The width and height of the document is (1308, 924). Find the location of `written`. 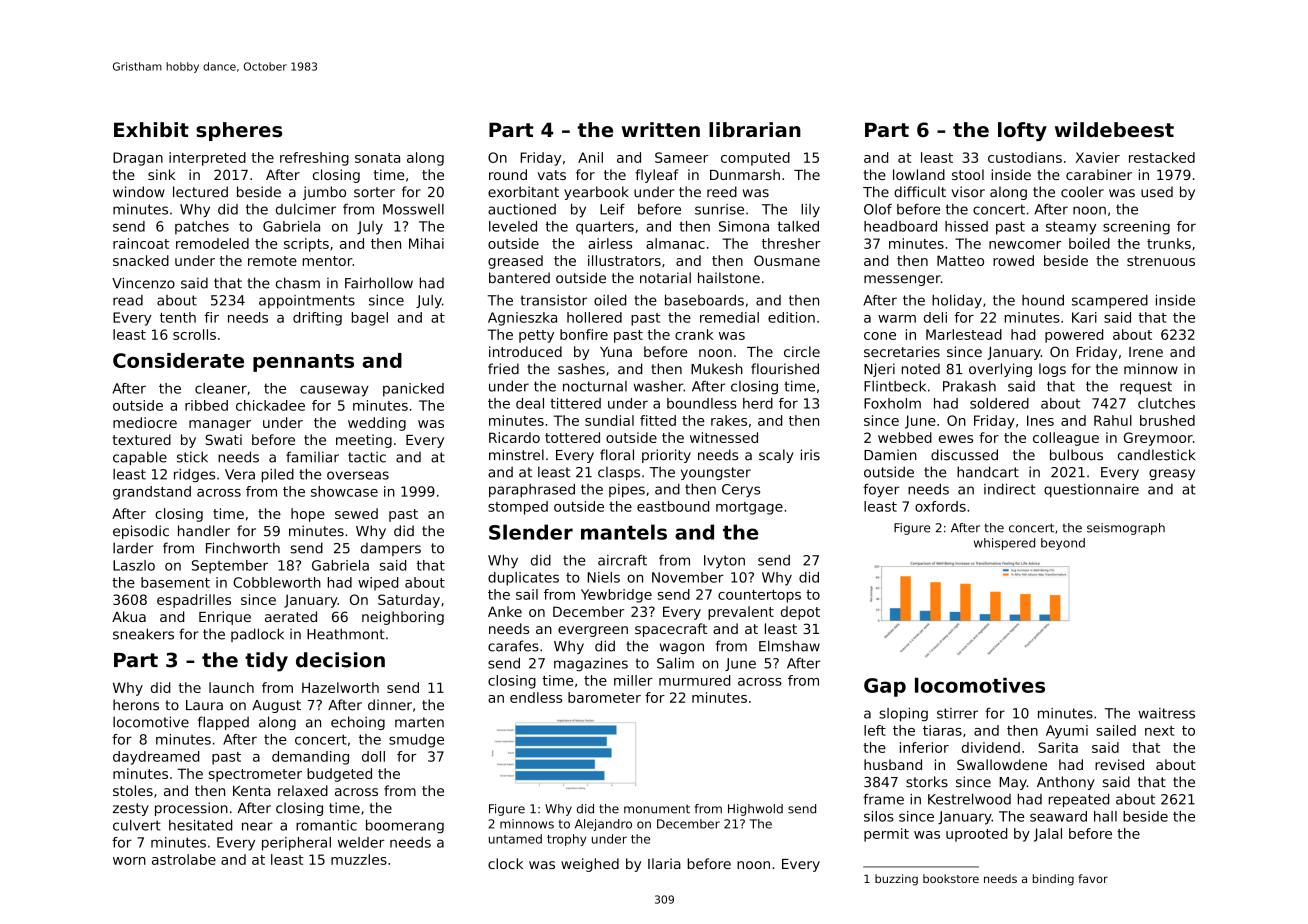

written is located at coordinates (661, 130).
